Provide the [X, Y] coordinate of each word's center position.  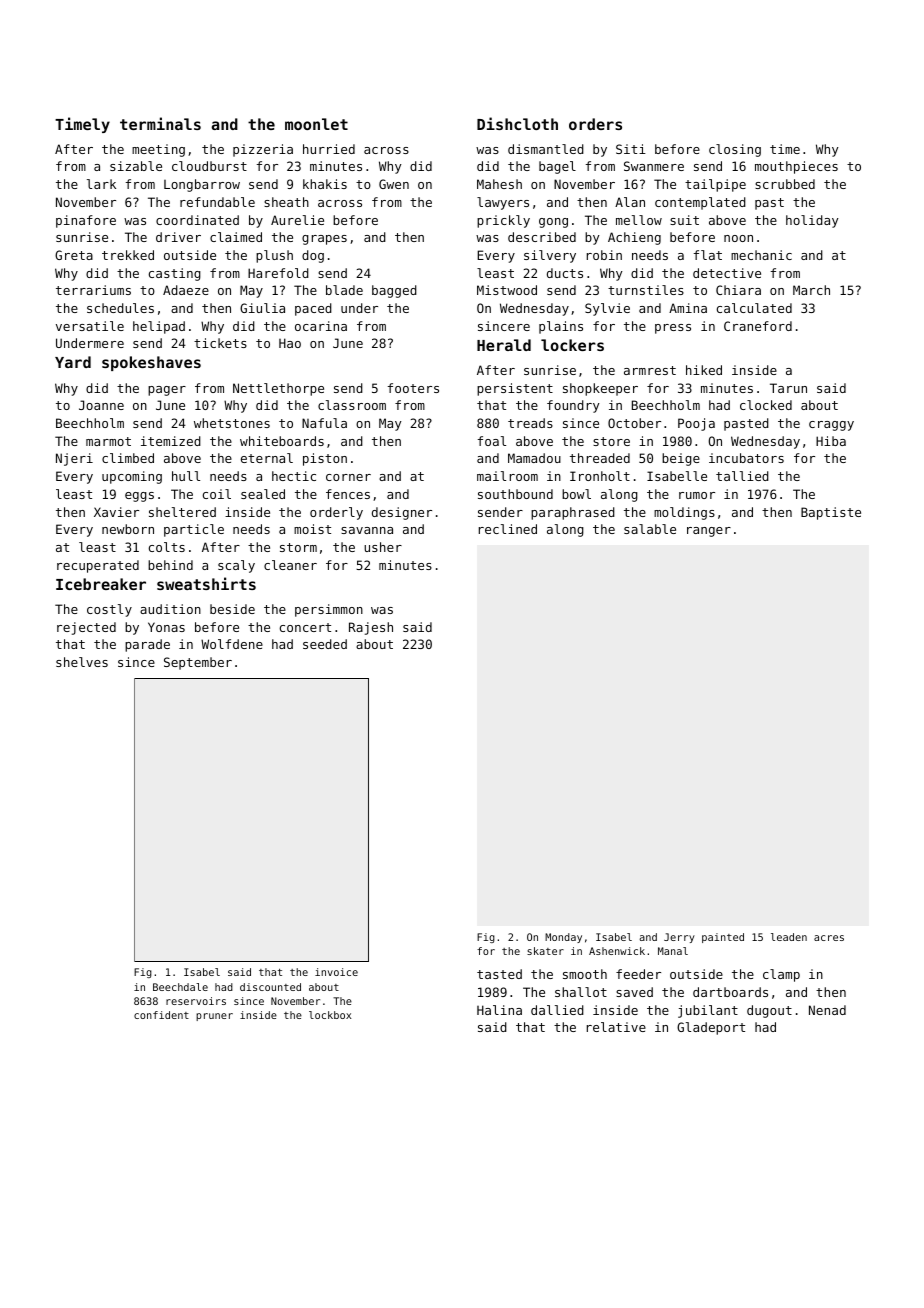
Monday [563, 938]
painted [723, 938]
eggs [139, 497]
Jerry [679, 938]
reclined [508, 529]
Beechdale [180, 987]
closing [735, 150]
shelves [82, 662]
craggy [831, 426]
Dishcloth [517, 123]
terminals [160, 123]
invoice [336, 972]
